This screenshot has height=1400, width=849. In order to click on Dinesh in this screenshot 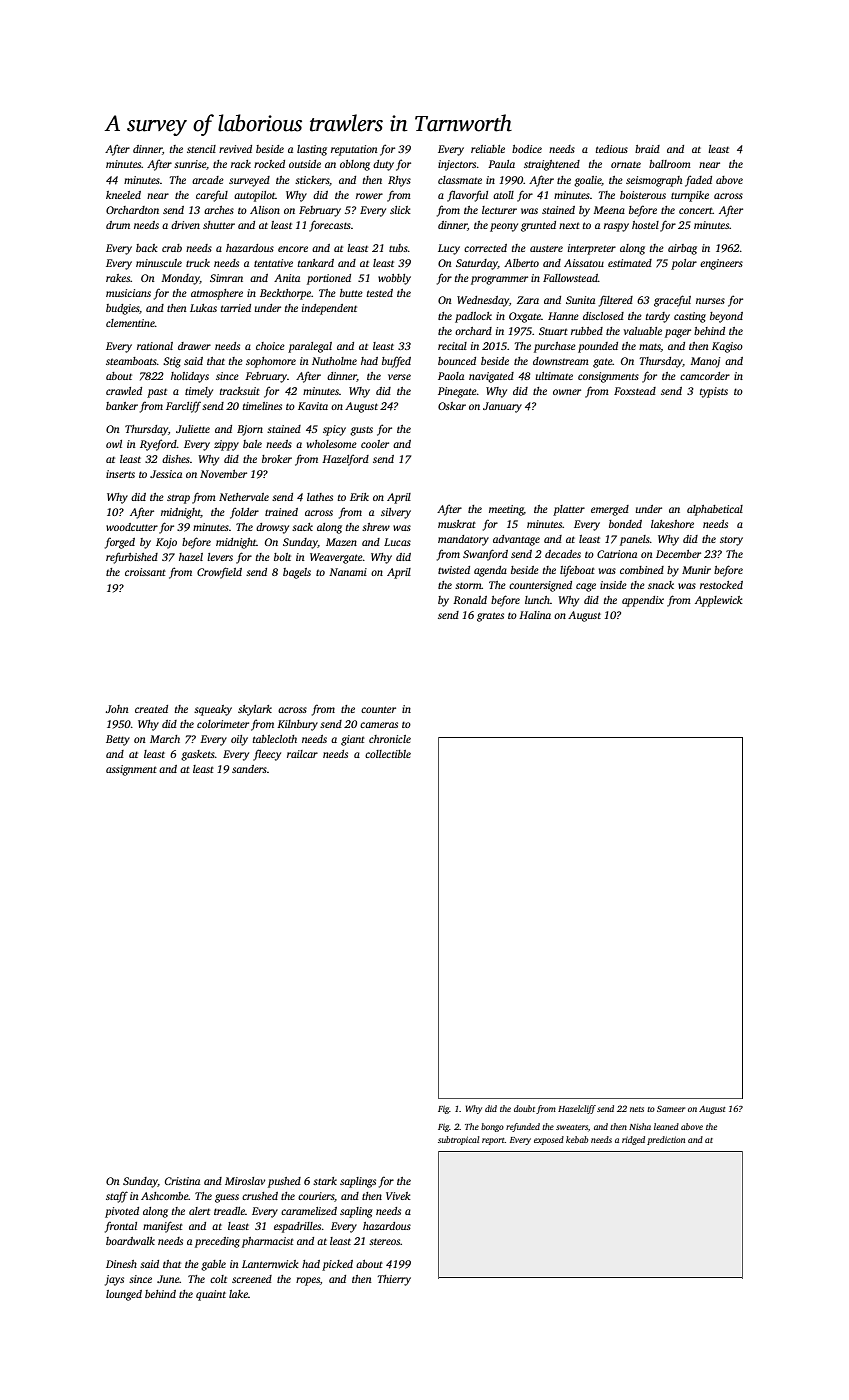, I will do `click(121, 1264)`.
